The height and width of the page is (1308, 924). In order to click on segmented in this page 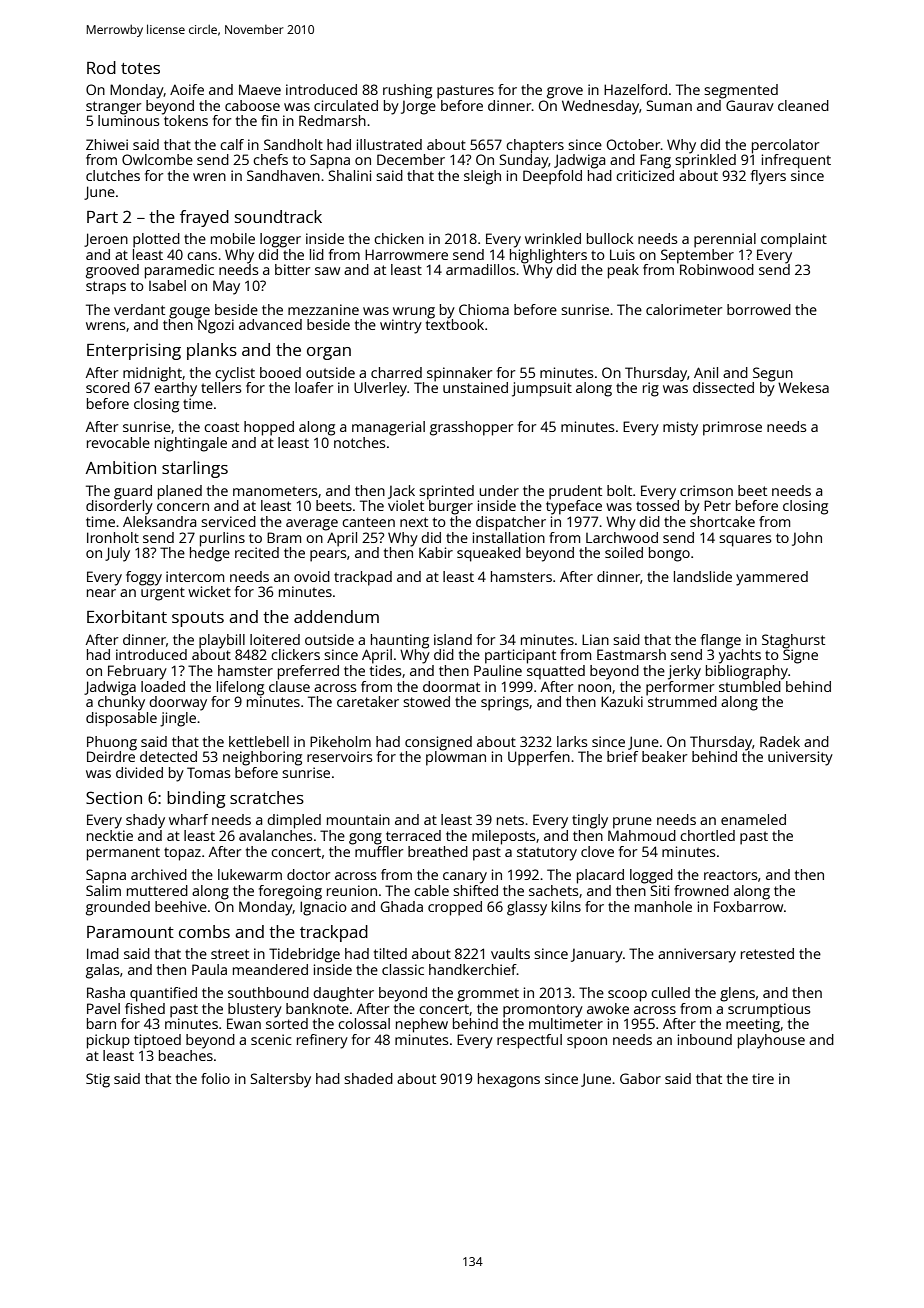, I will do `click(741, 91)`.
